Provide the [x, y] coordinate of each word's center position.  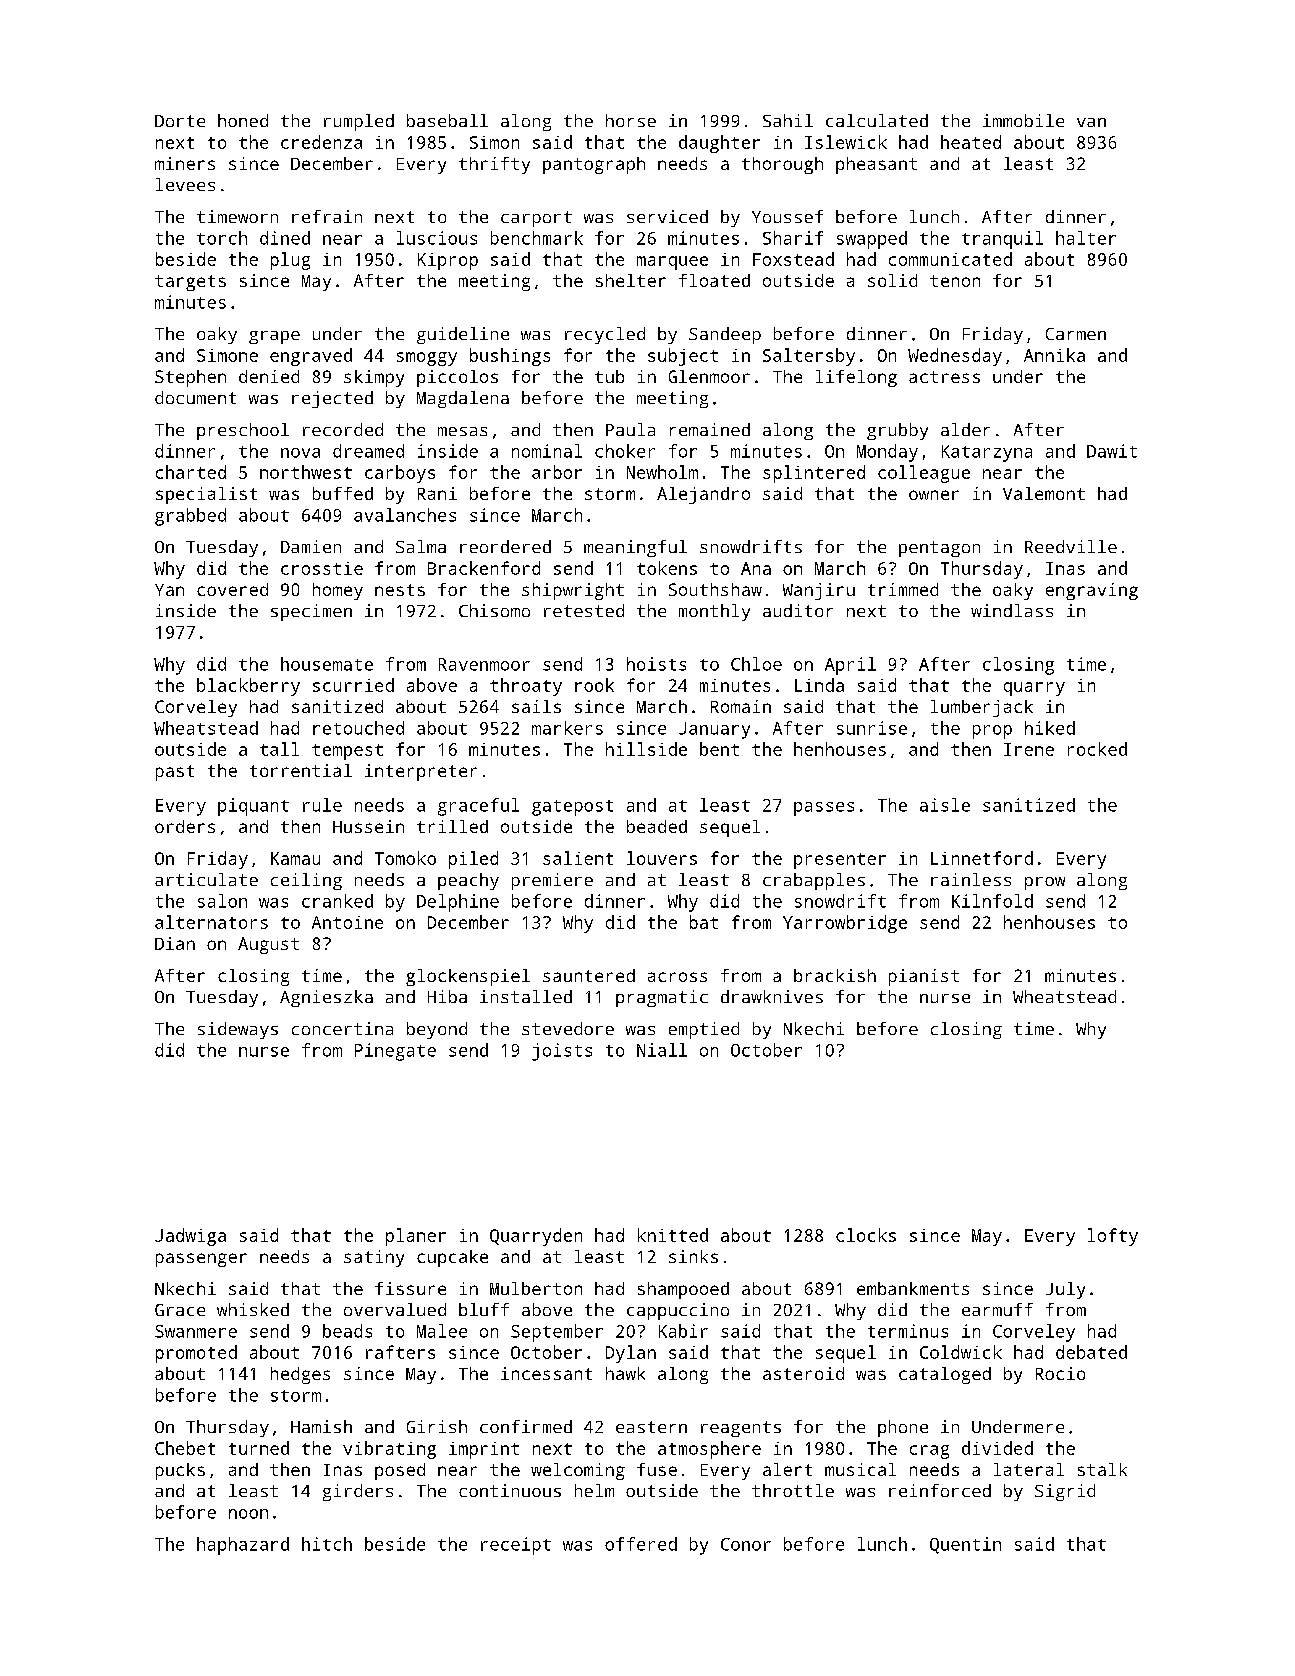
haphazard [243, 1546]
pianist [924, 977]
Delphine [458, 903]
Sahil [788, 120]
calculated [877, 120]
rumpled [359, 122]
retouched [358, 728]
